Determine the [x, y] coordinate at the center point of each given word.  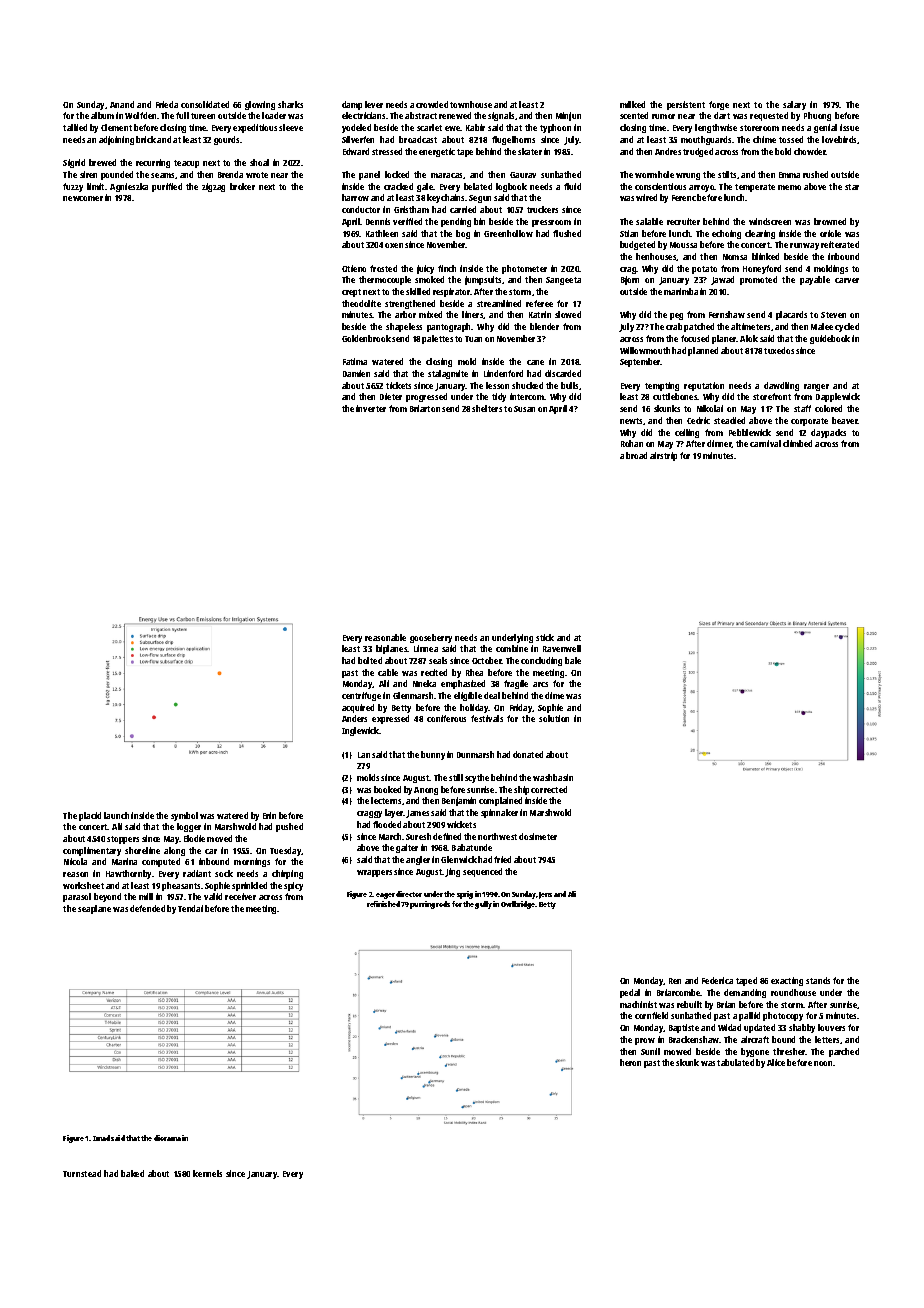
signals [501, 116]
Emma [789, 175]
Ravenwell [562, 648]
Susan [524, 409]
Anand [122, 104]
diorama [167, 1138]
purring [422, 905]
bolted [370, 660]
